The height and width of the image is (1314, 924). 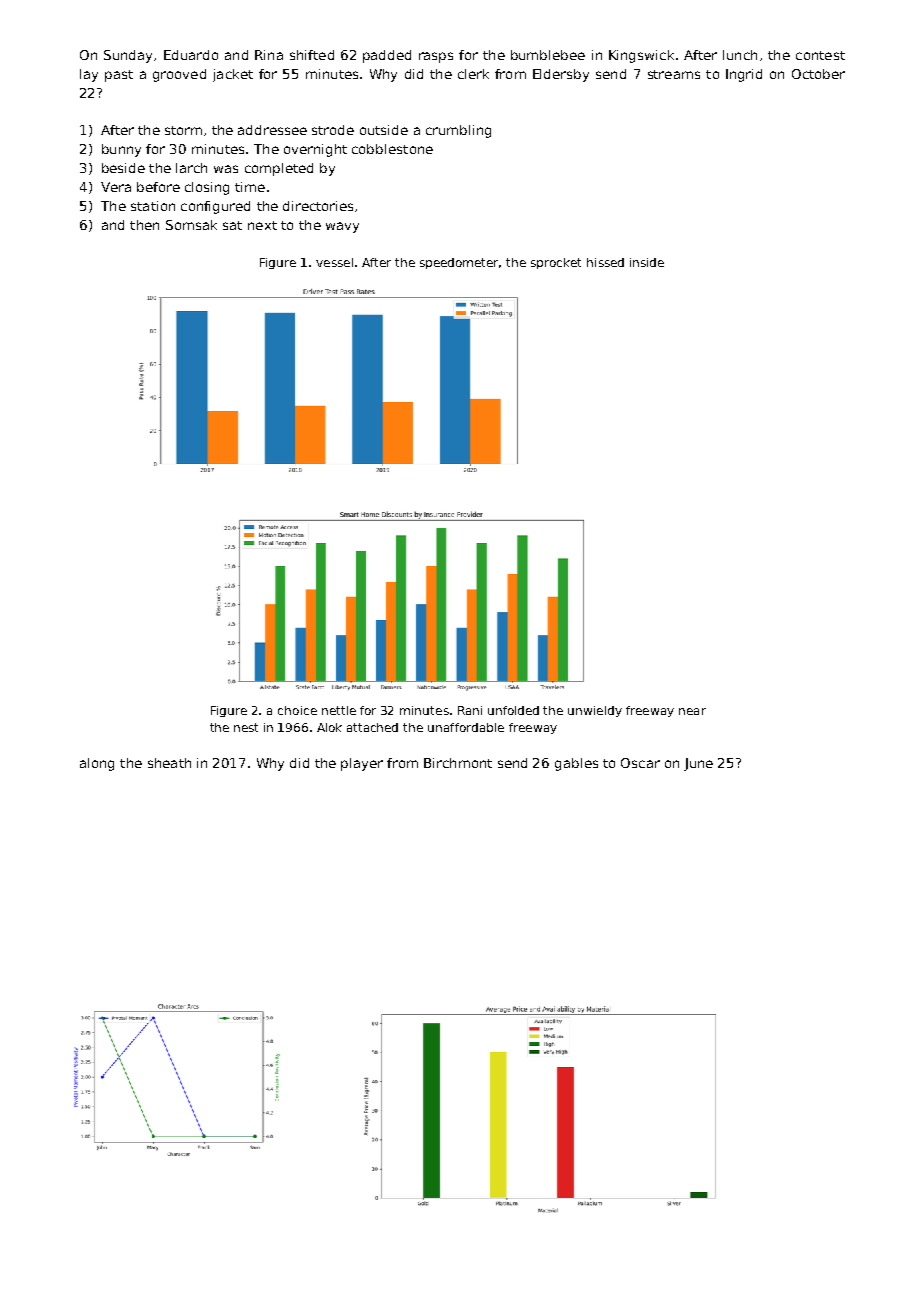 I want to click on Rani, so click(x=470, y=710).
